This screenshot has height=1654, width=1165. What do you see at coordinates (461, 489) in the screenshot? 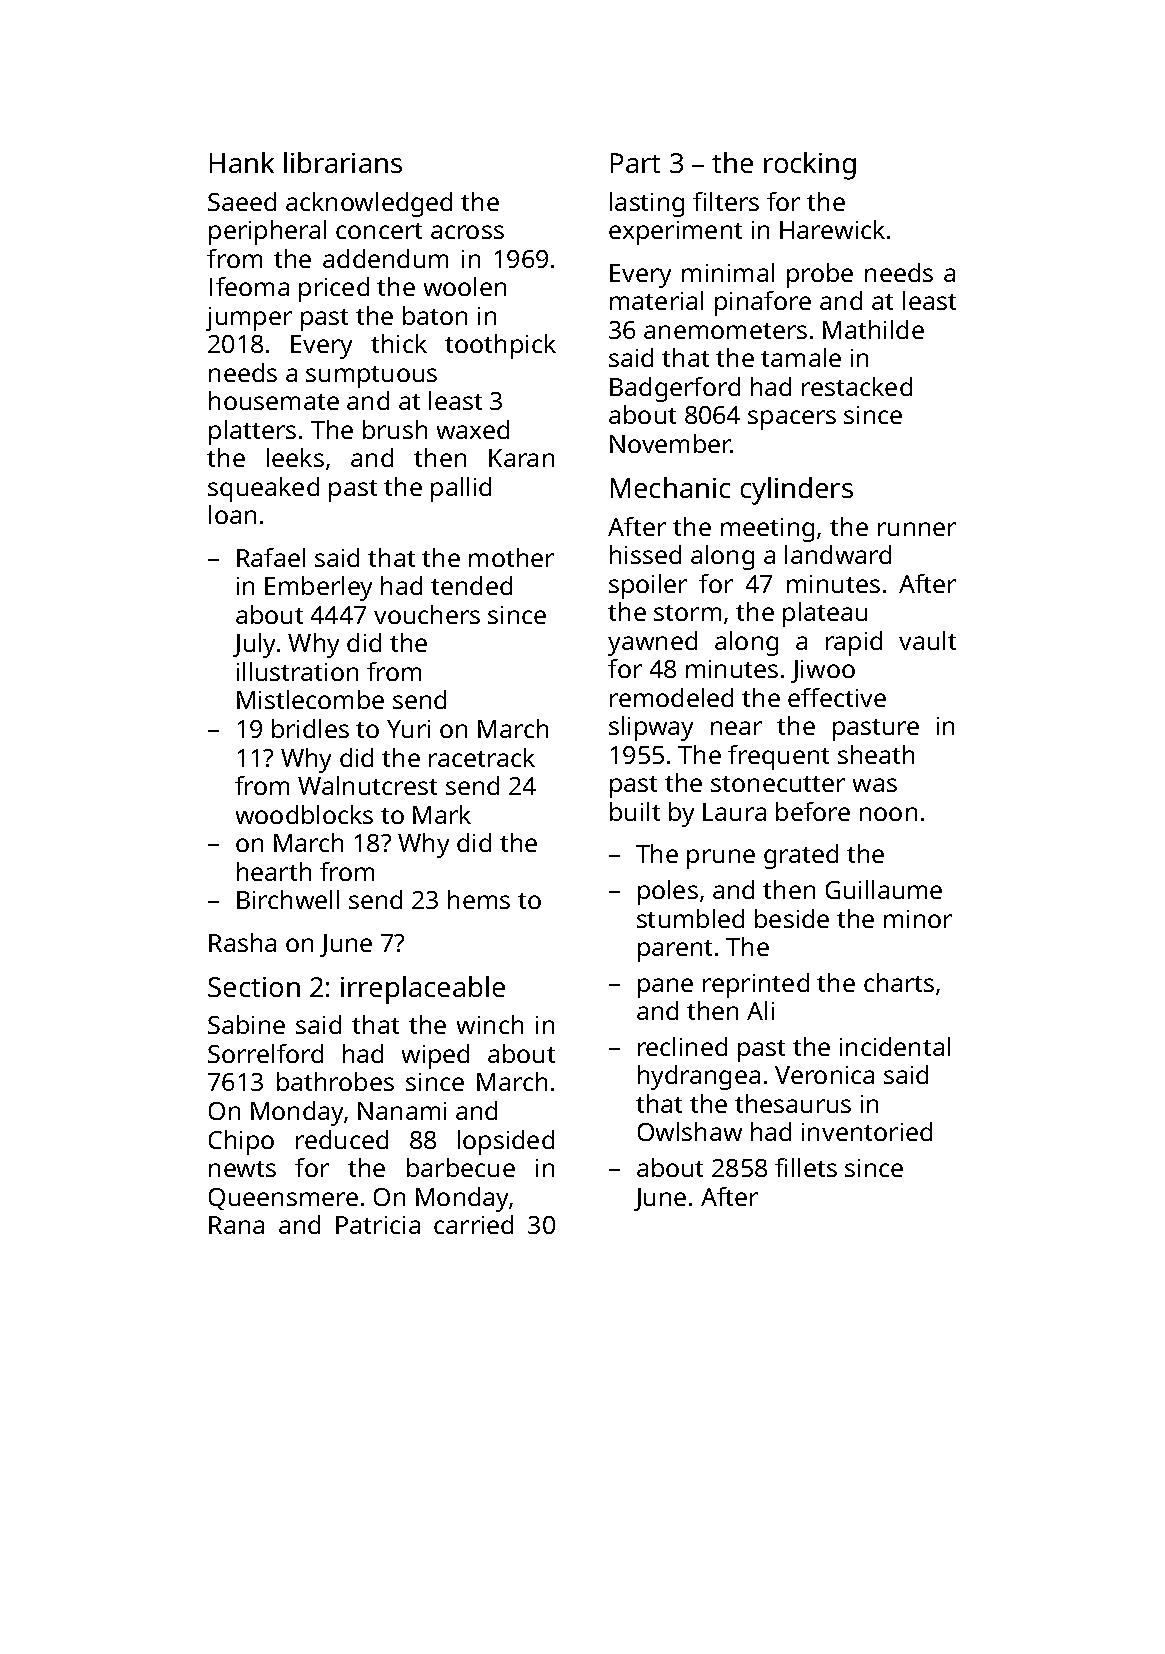
I see `pallid` at bounding box center [461, 489].
